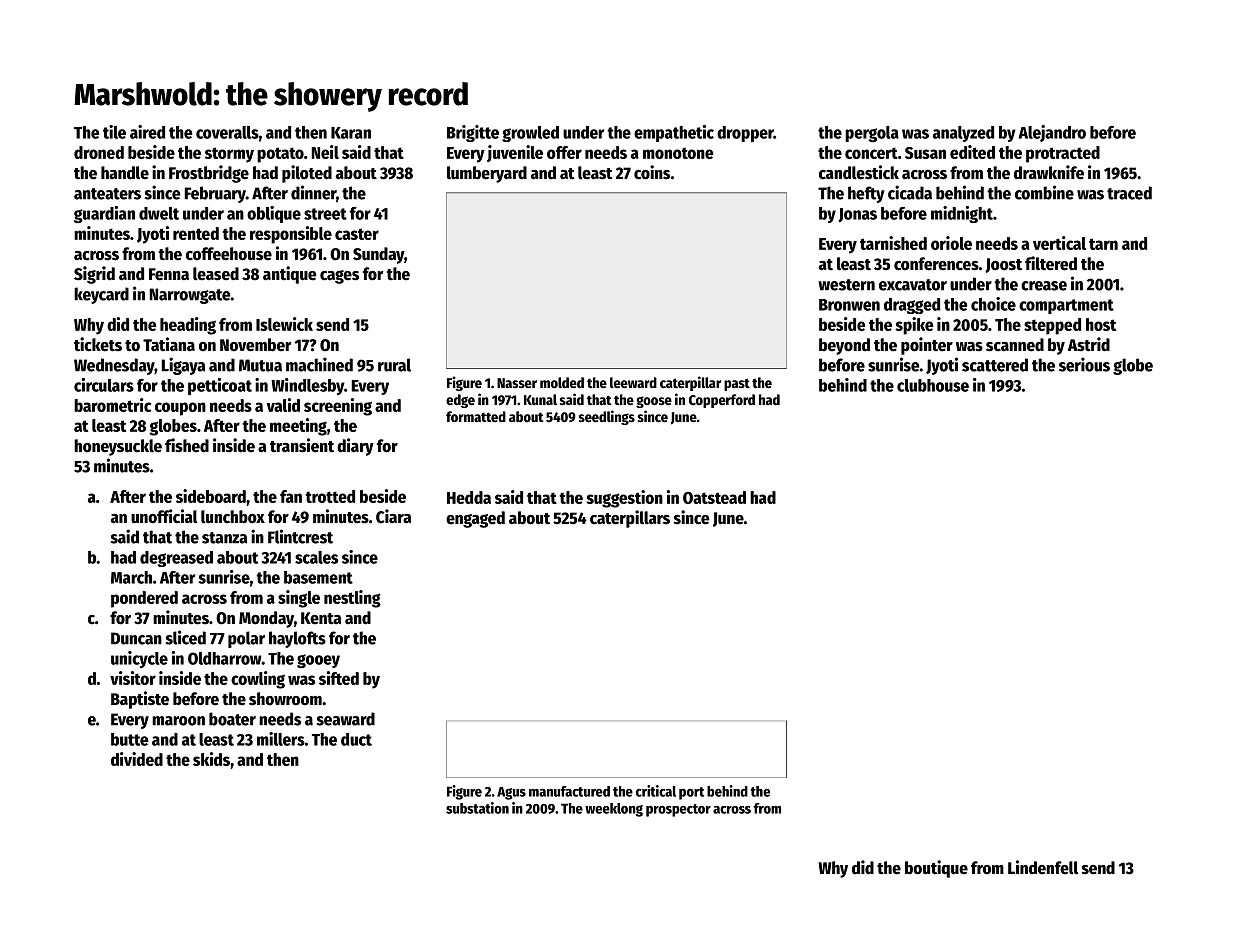  I want to click on analyzed, so click(963, 134).
